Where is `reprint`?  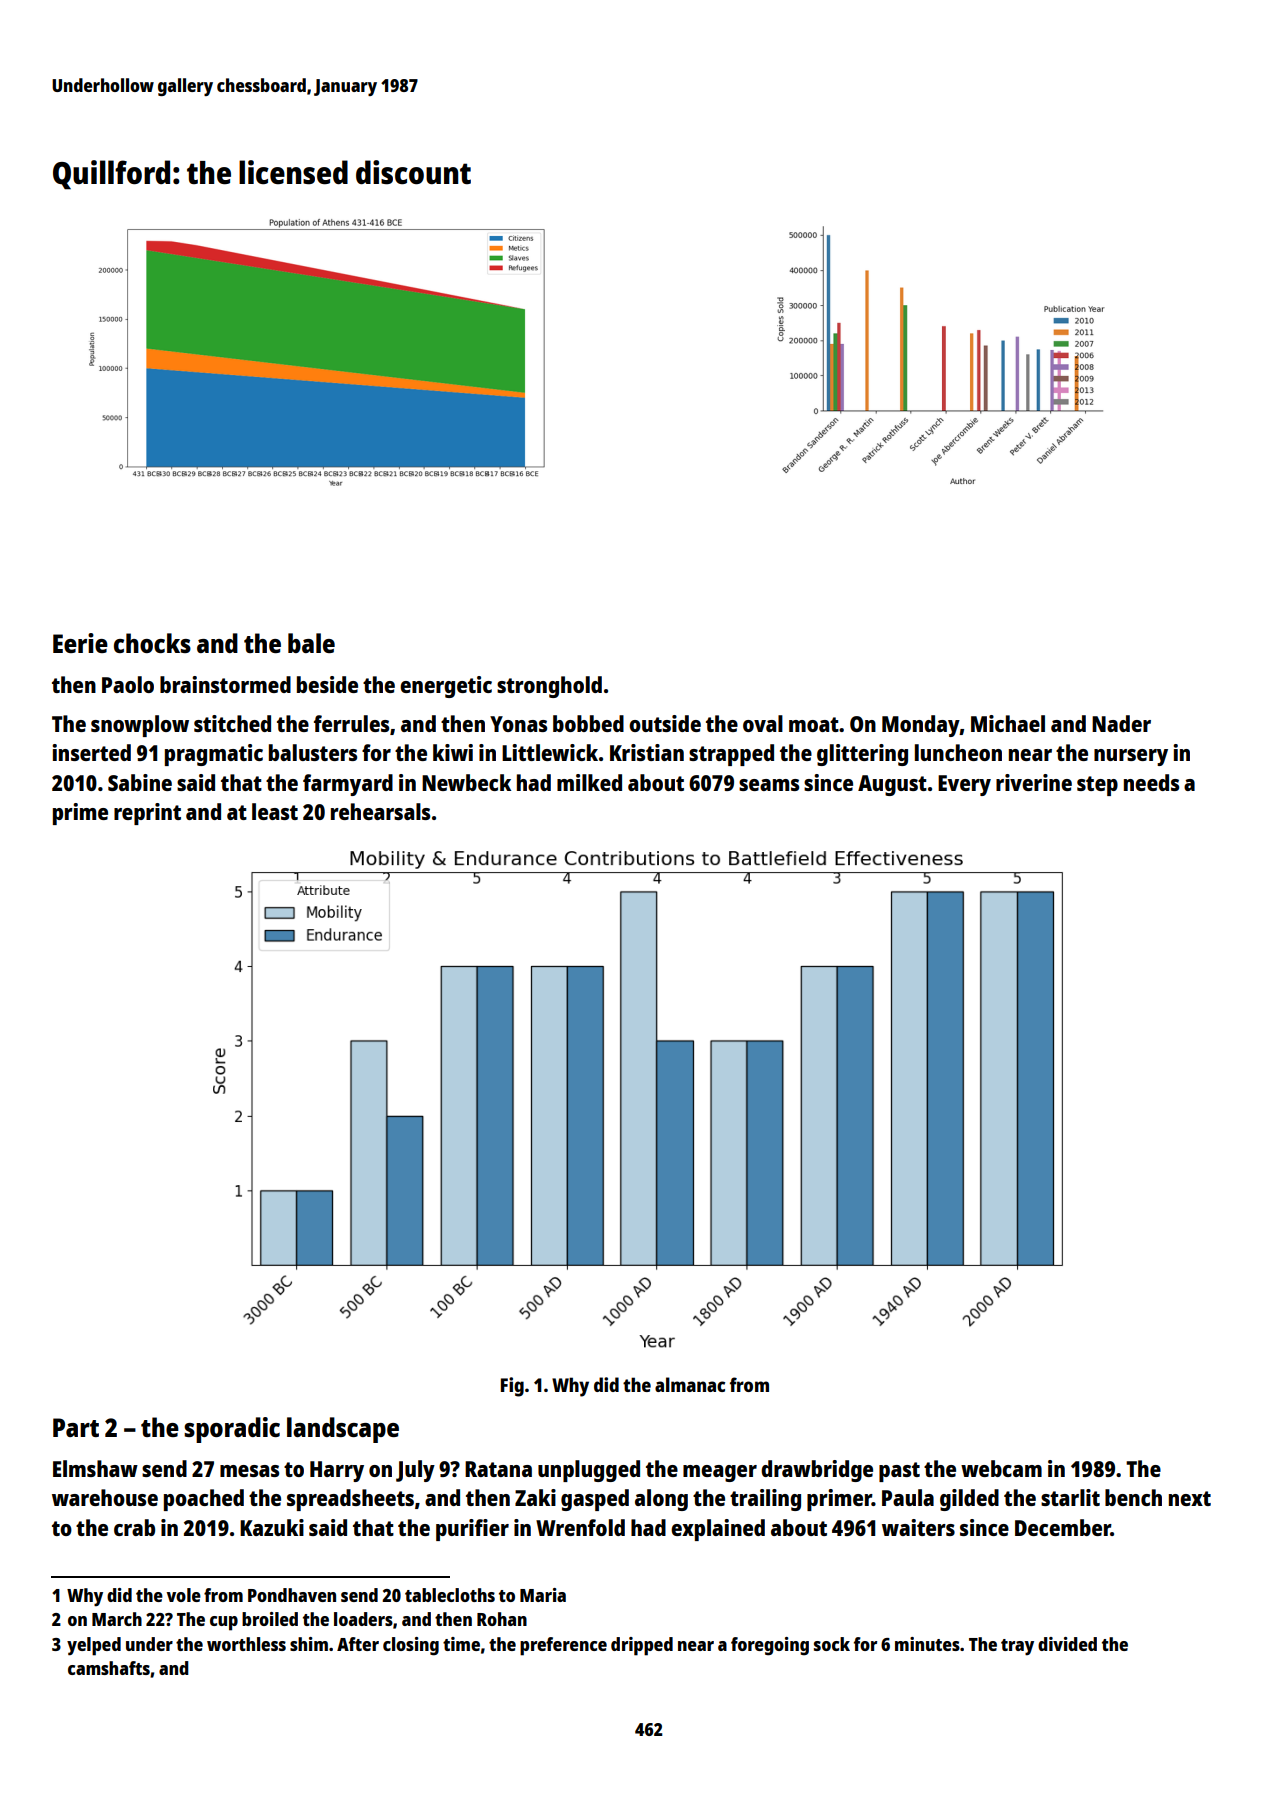
reprint is located at coordinates (147, 814).
